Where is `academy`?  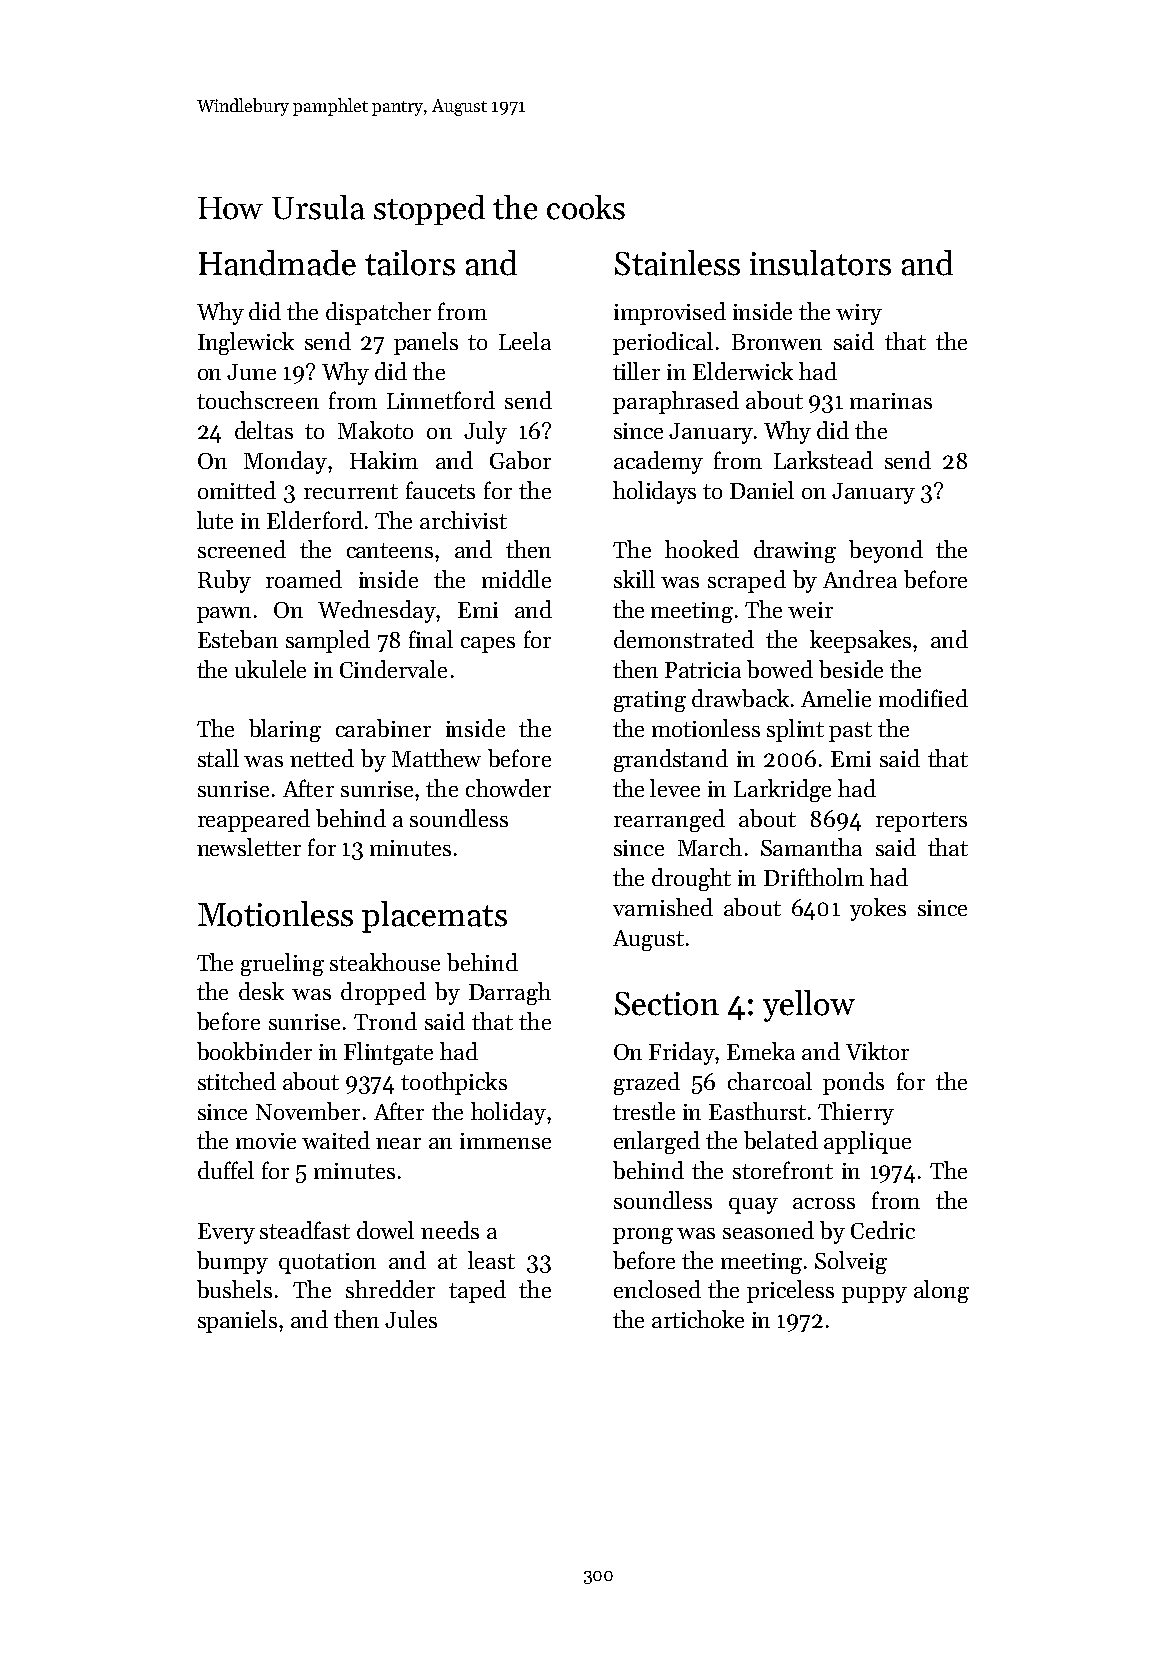 academy is located at coordinates (658, 462).
